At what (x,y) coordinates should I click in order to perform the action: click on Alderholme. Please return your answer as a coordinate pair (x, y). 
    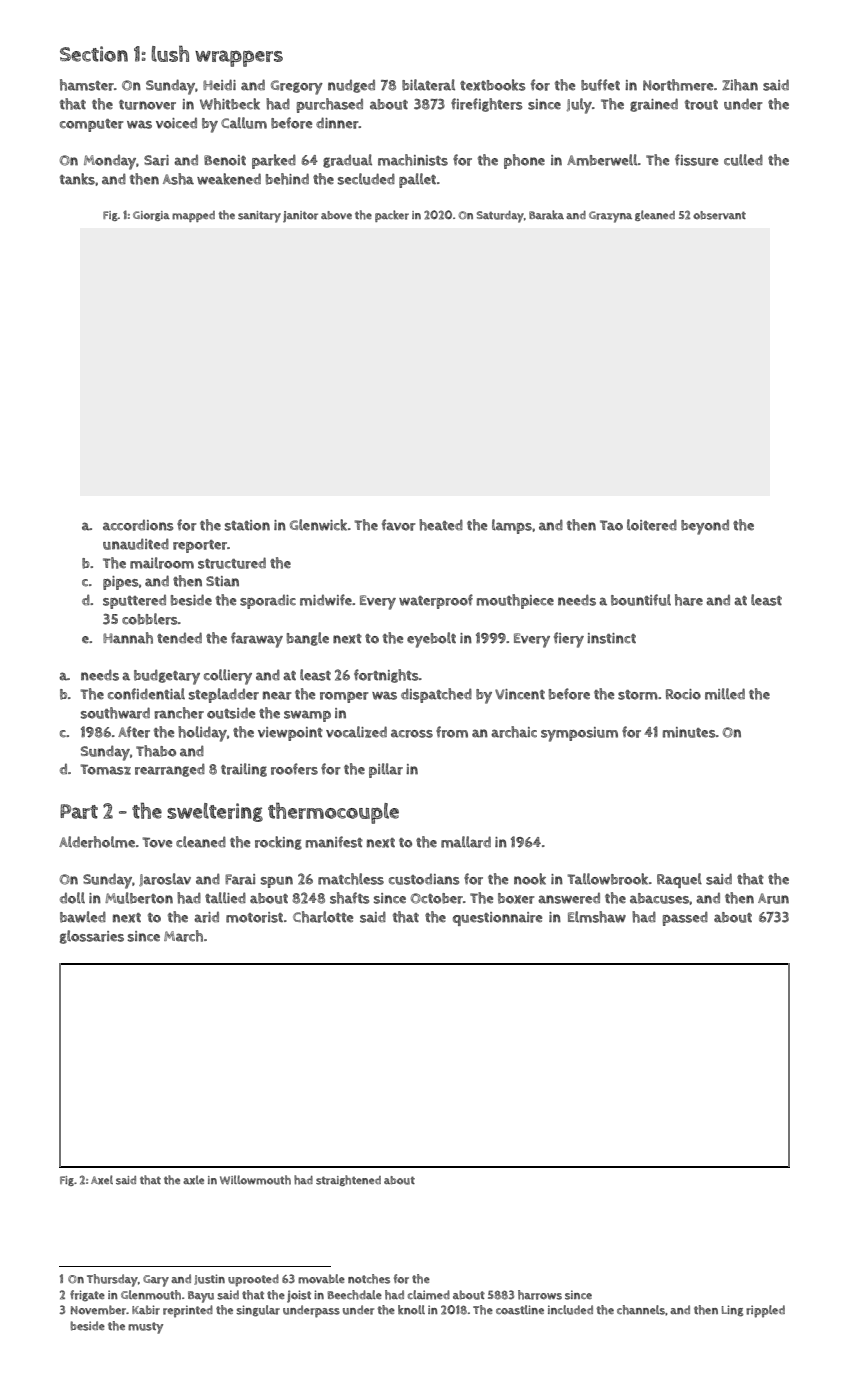
    Looking at the image, I should click on (97, 842).
